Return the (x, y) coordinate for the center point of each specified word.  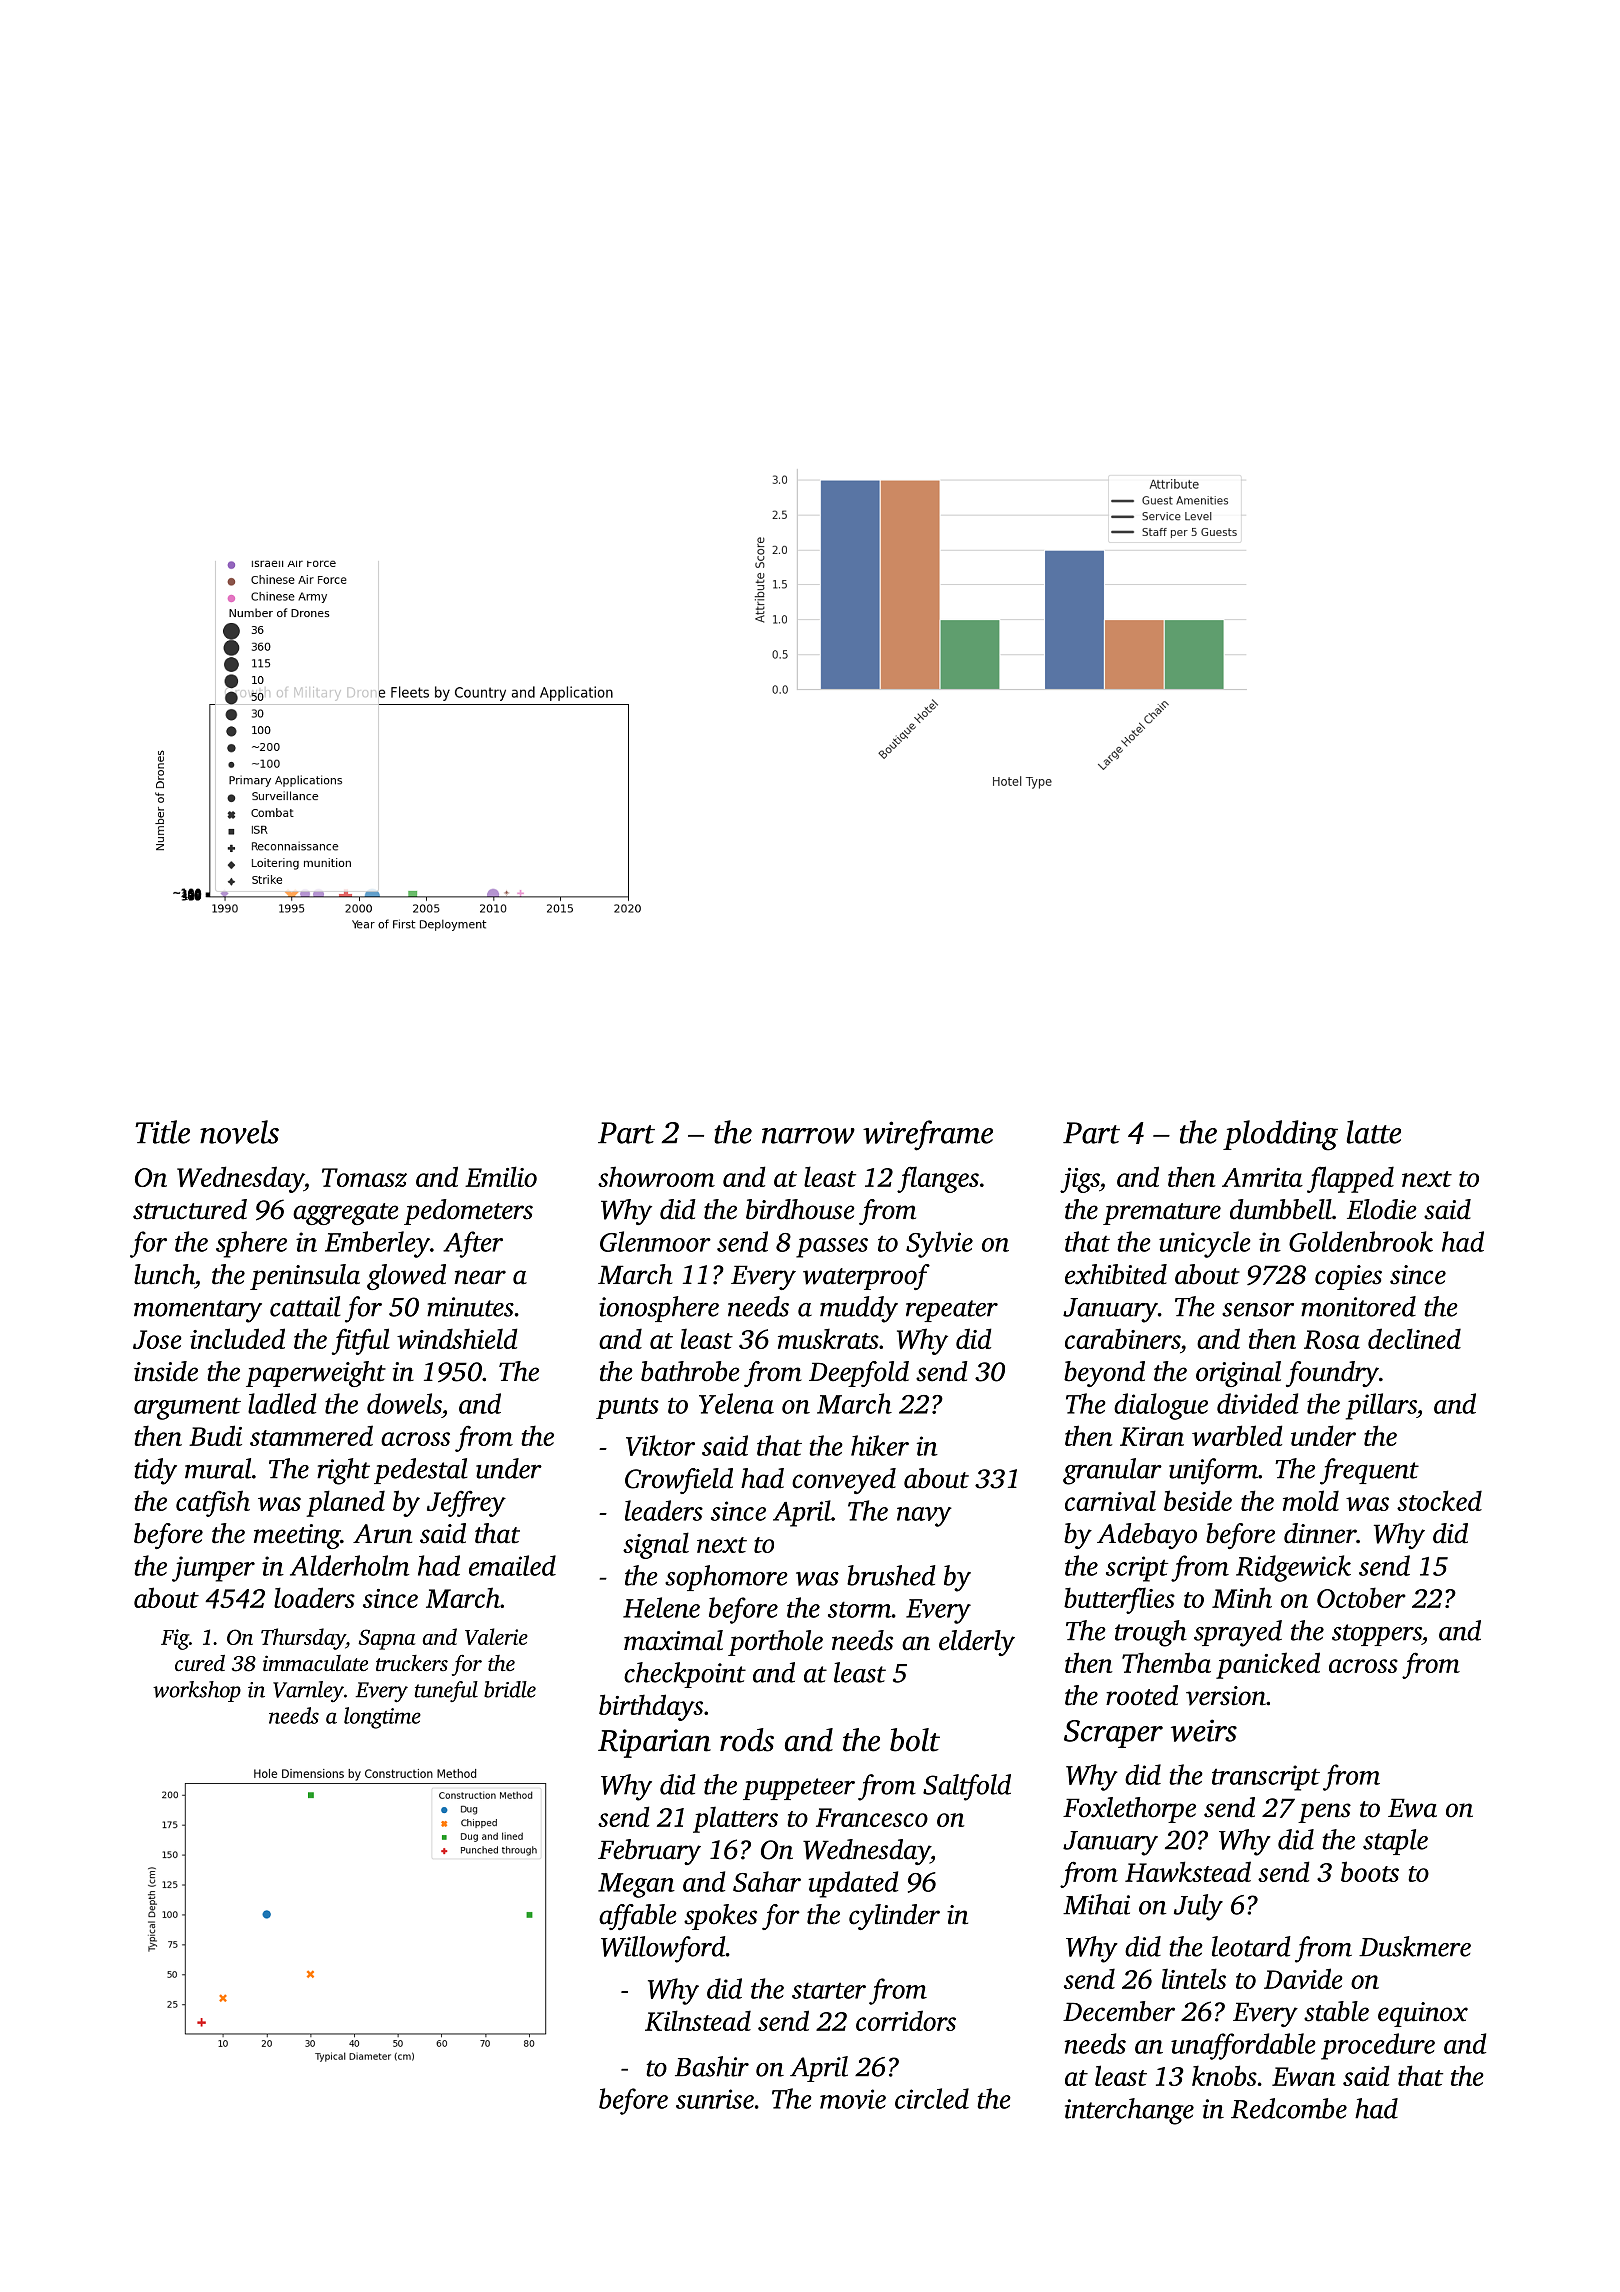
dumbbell (1281, 1209)
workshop (197, 1691)
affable (638, 1917)
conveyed (844, 1481)
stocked (1439, 1500)
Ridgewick (1293, 1568)
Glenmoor (655, 1241)
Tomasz (364, 1177)
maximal (673, 1640)
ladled (282, 1403)
